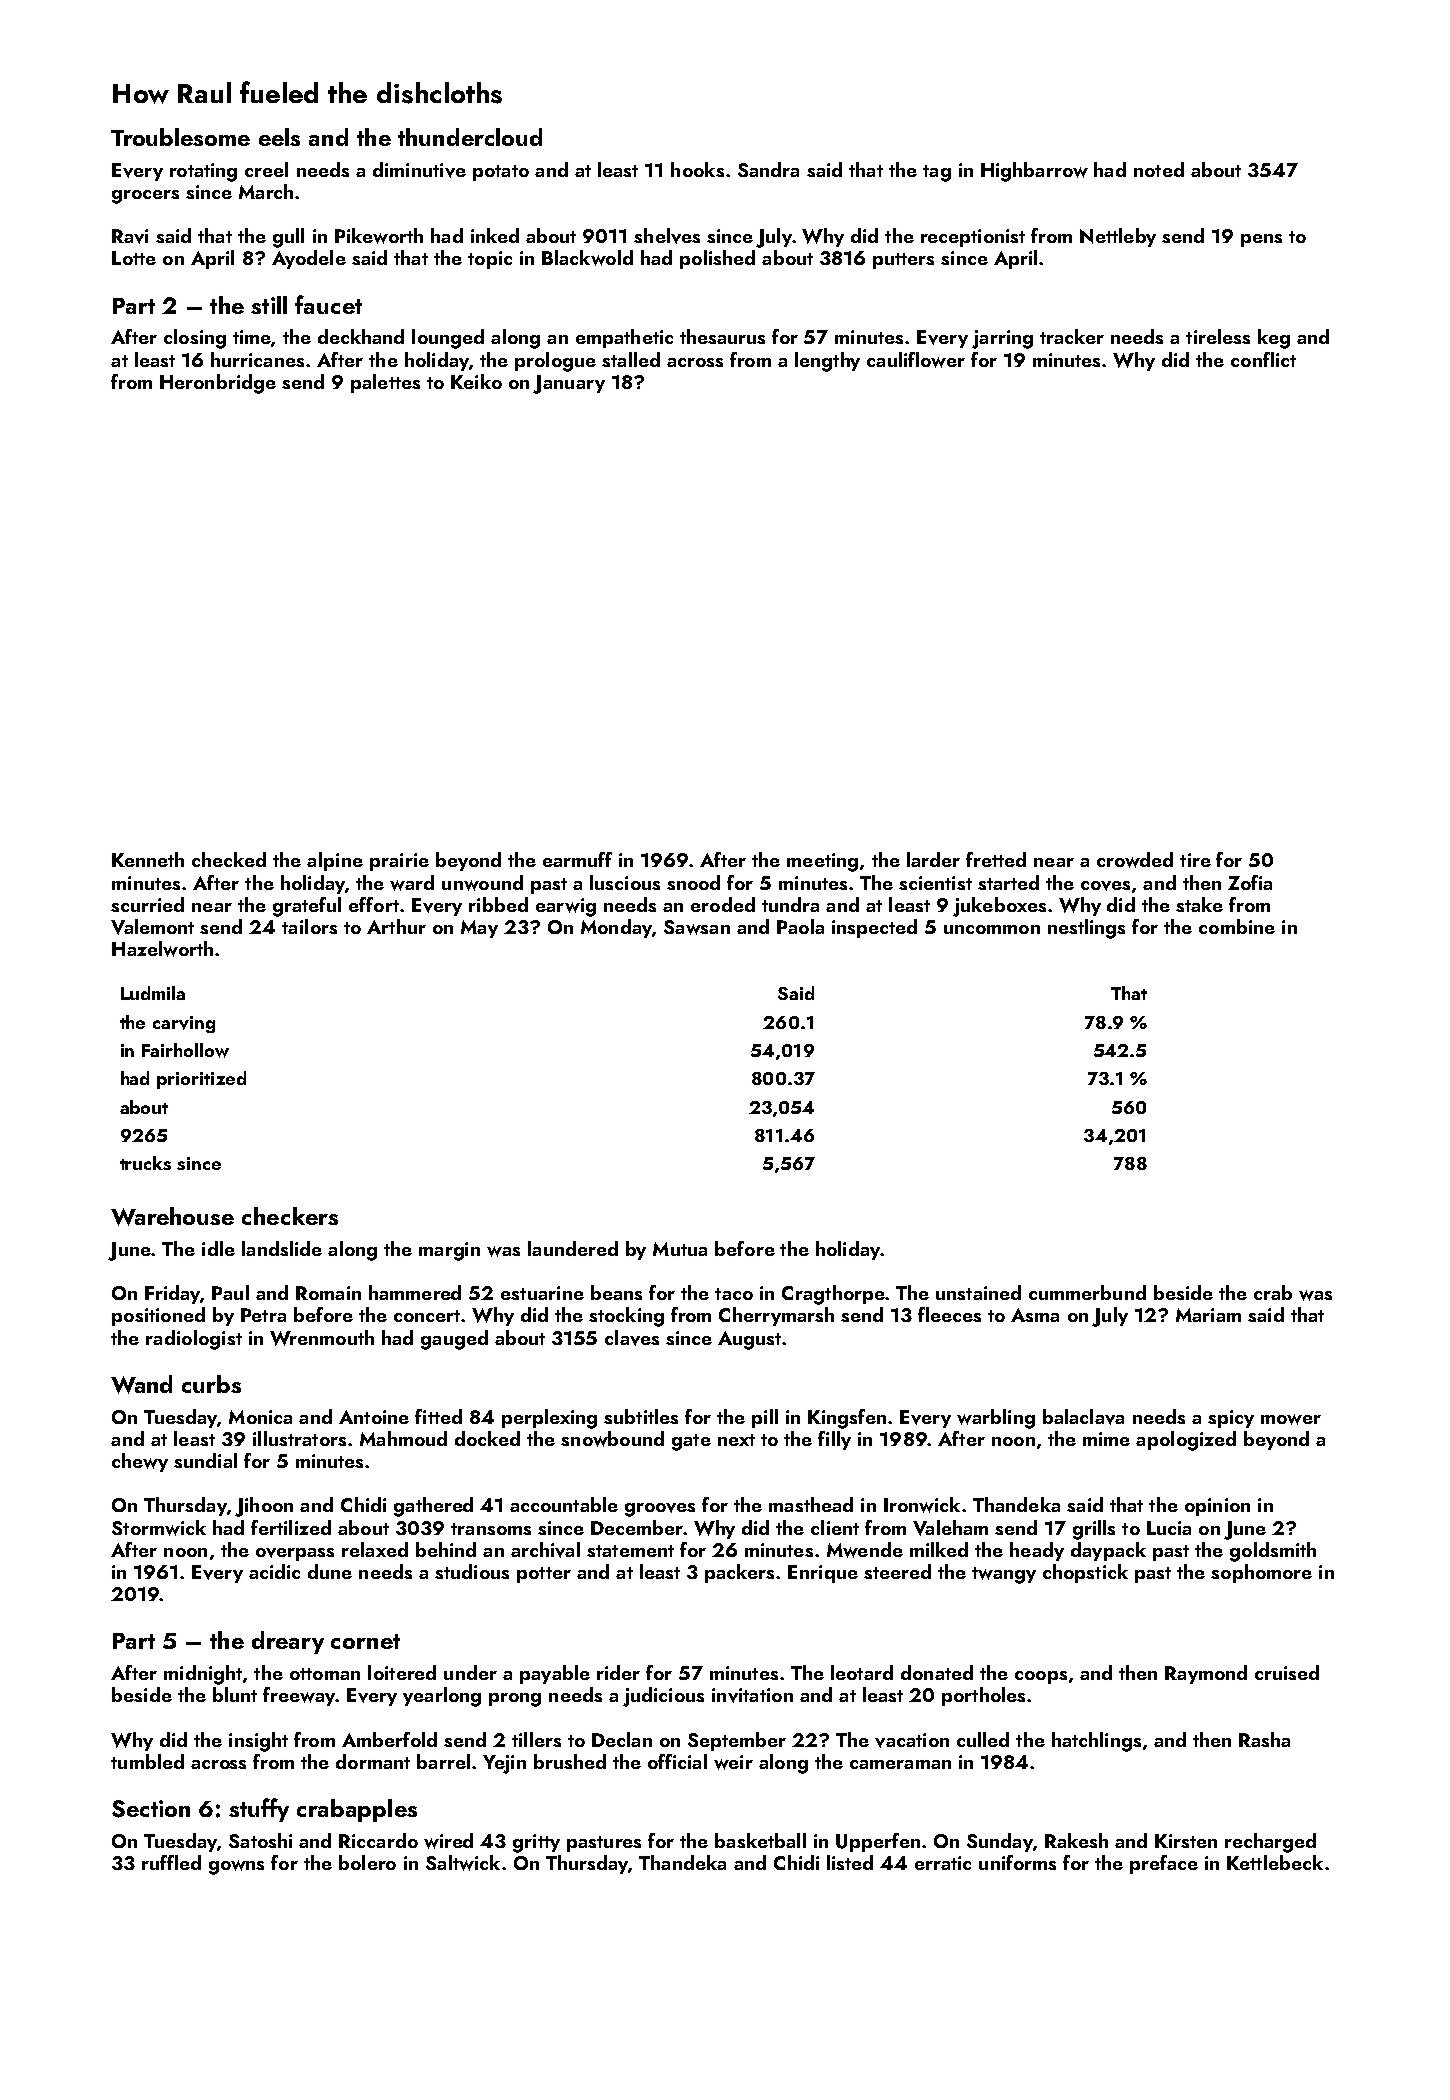  Describe the element at coordinates (577, 859) in the page. I see `earmuff` at that location.
